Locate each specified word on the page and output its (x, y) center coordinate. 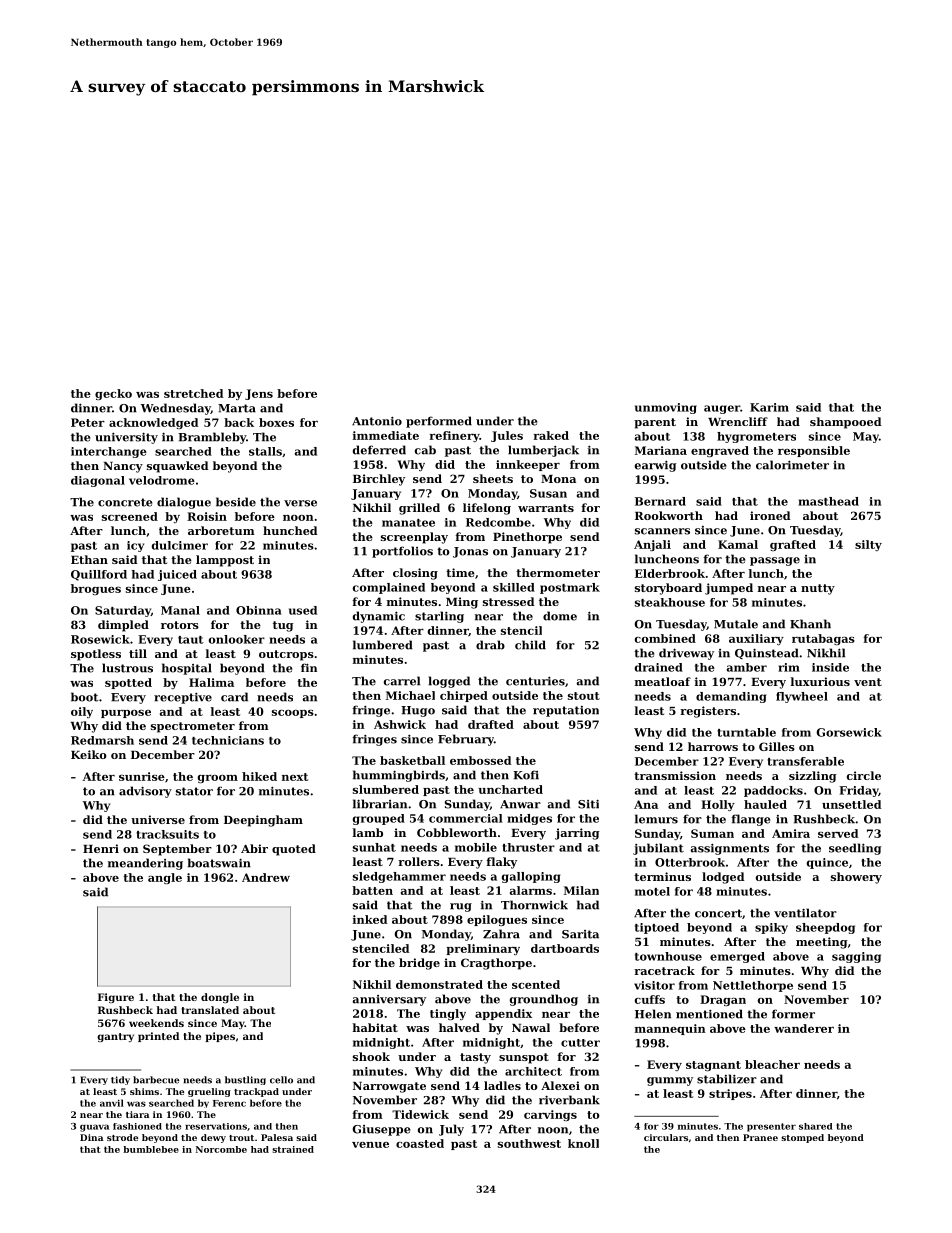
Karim (769, 407)
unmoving (666, 408)
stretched (194, 393)
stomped (802, 1138)
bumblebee (151, 1149)
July (451, 1130)
